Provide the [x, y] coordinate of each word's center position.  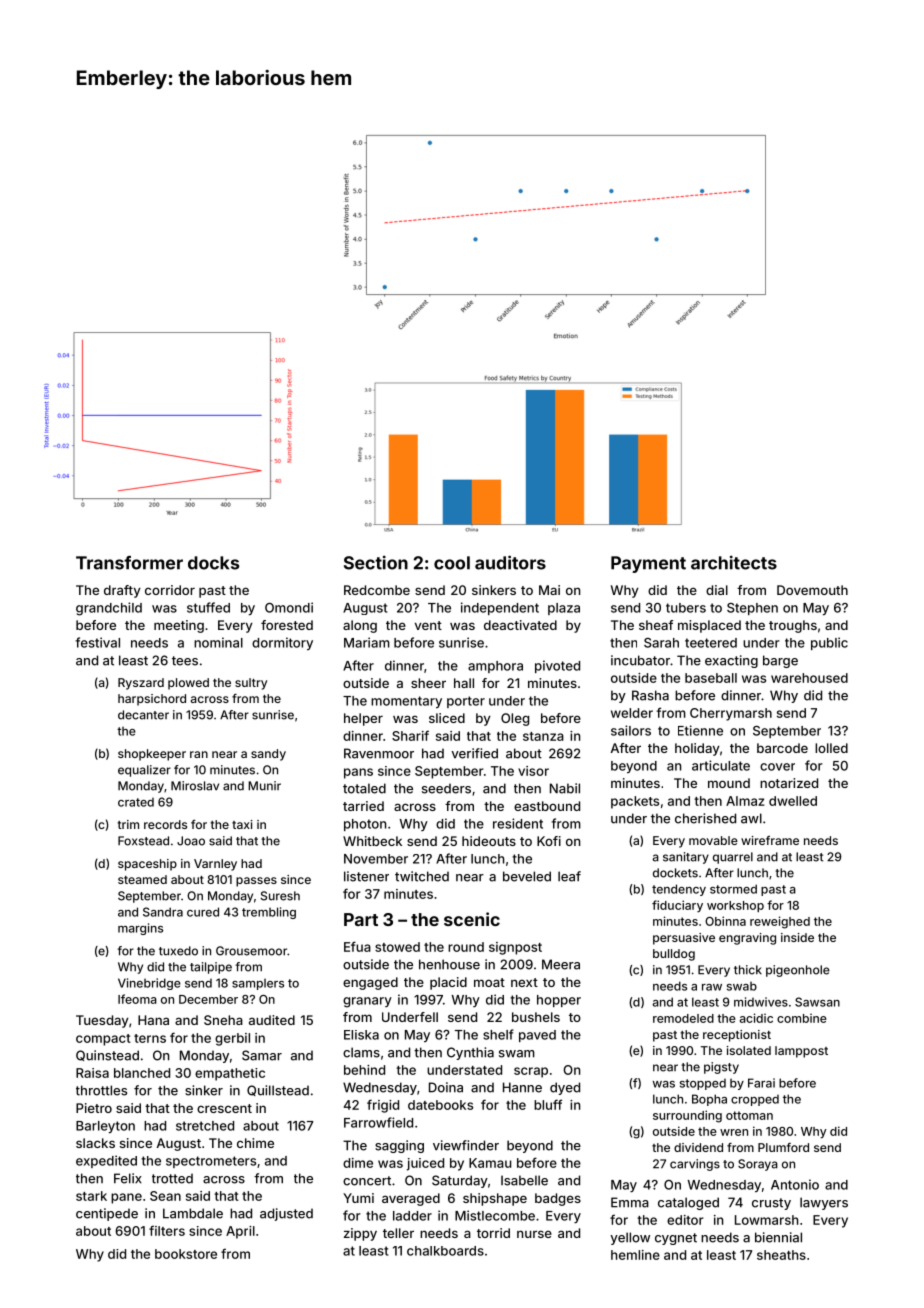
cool [452, 563]
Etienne [700, 730]
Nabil [565, 788]
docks [213, 563]
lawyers [824, 1203]
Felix [128, 1178]
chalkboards [445, 1251]
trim [128, 824]
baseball [711, 678]
